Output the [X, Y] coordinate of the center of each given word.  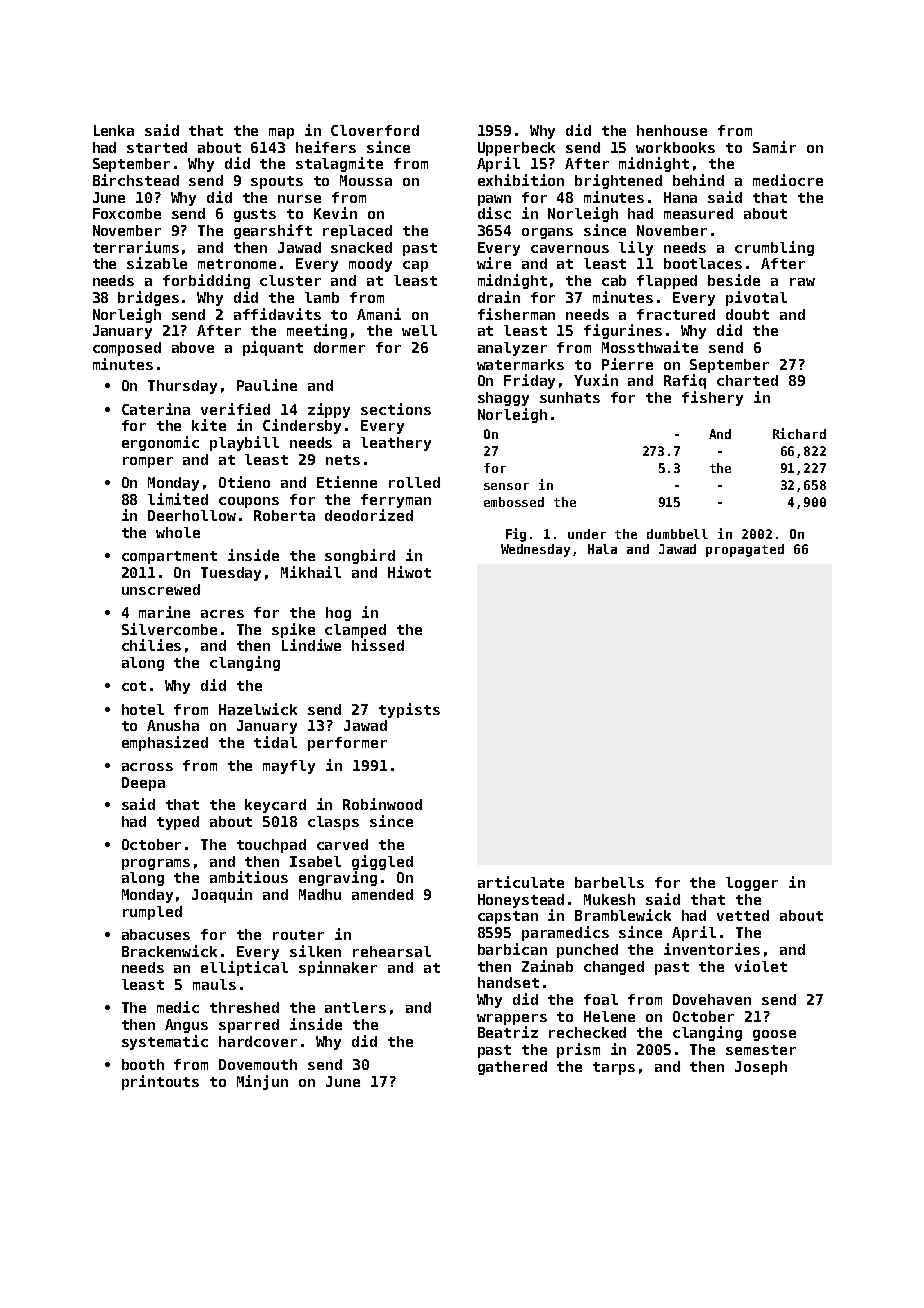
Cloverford [375, 130]
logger [752, 884]
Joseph [761, 1068]
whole [178, 532]
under [587, 534]
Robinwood [382, 804]
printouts [160, 1082]
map [281, 133]
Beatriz [508, 1032]
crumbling [774, 248]
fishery [712, 398]
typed [178, 823]
